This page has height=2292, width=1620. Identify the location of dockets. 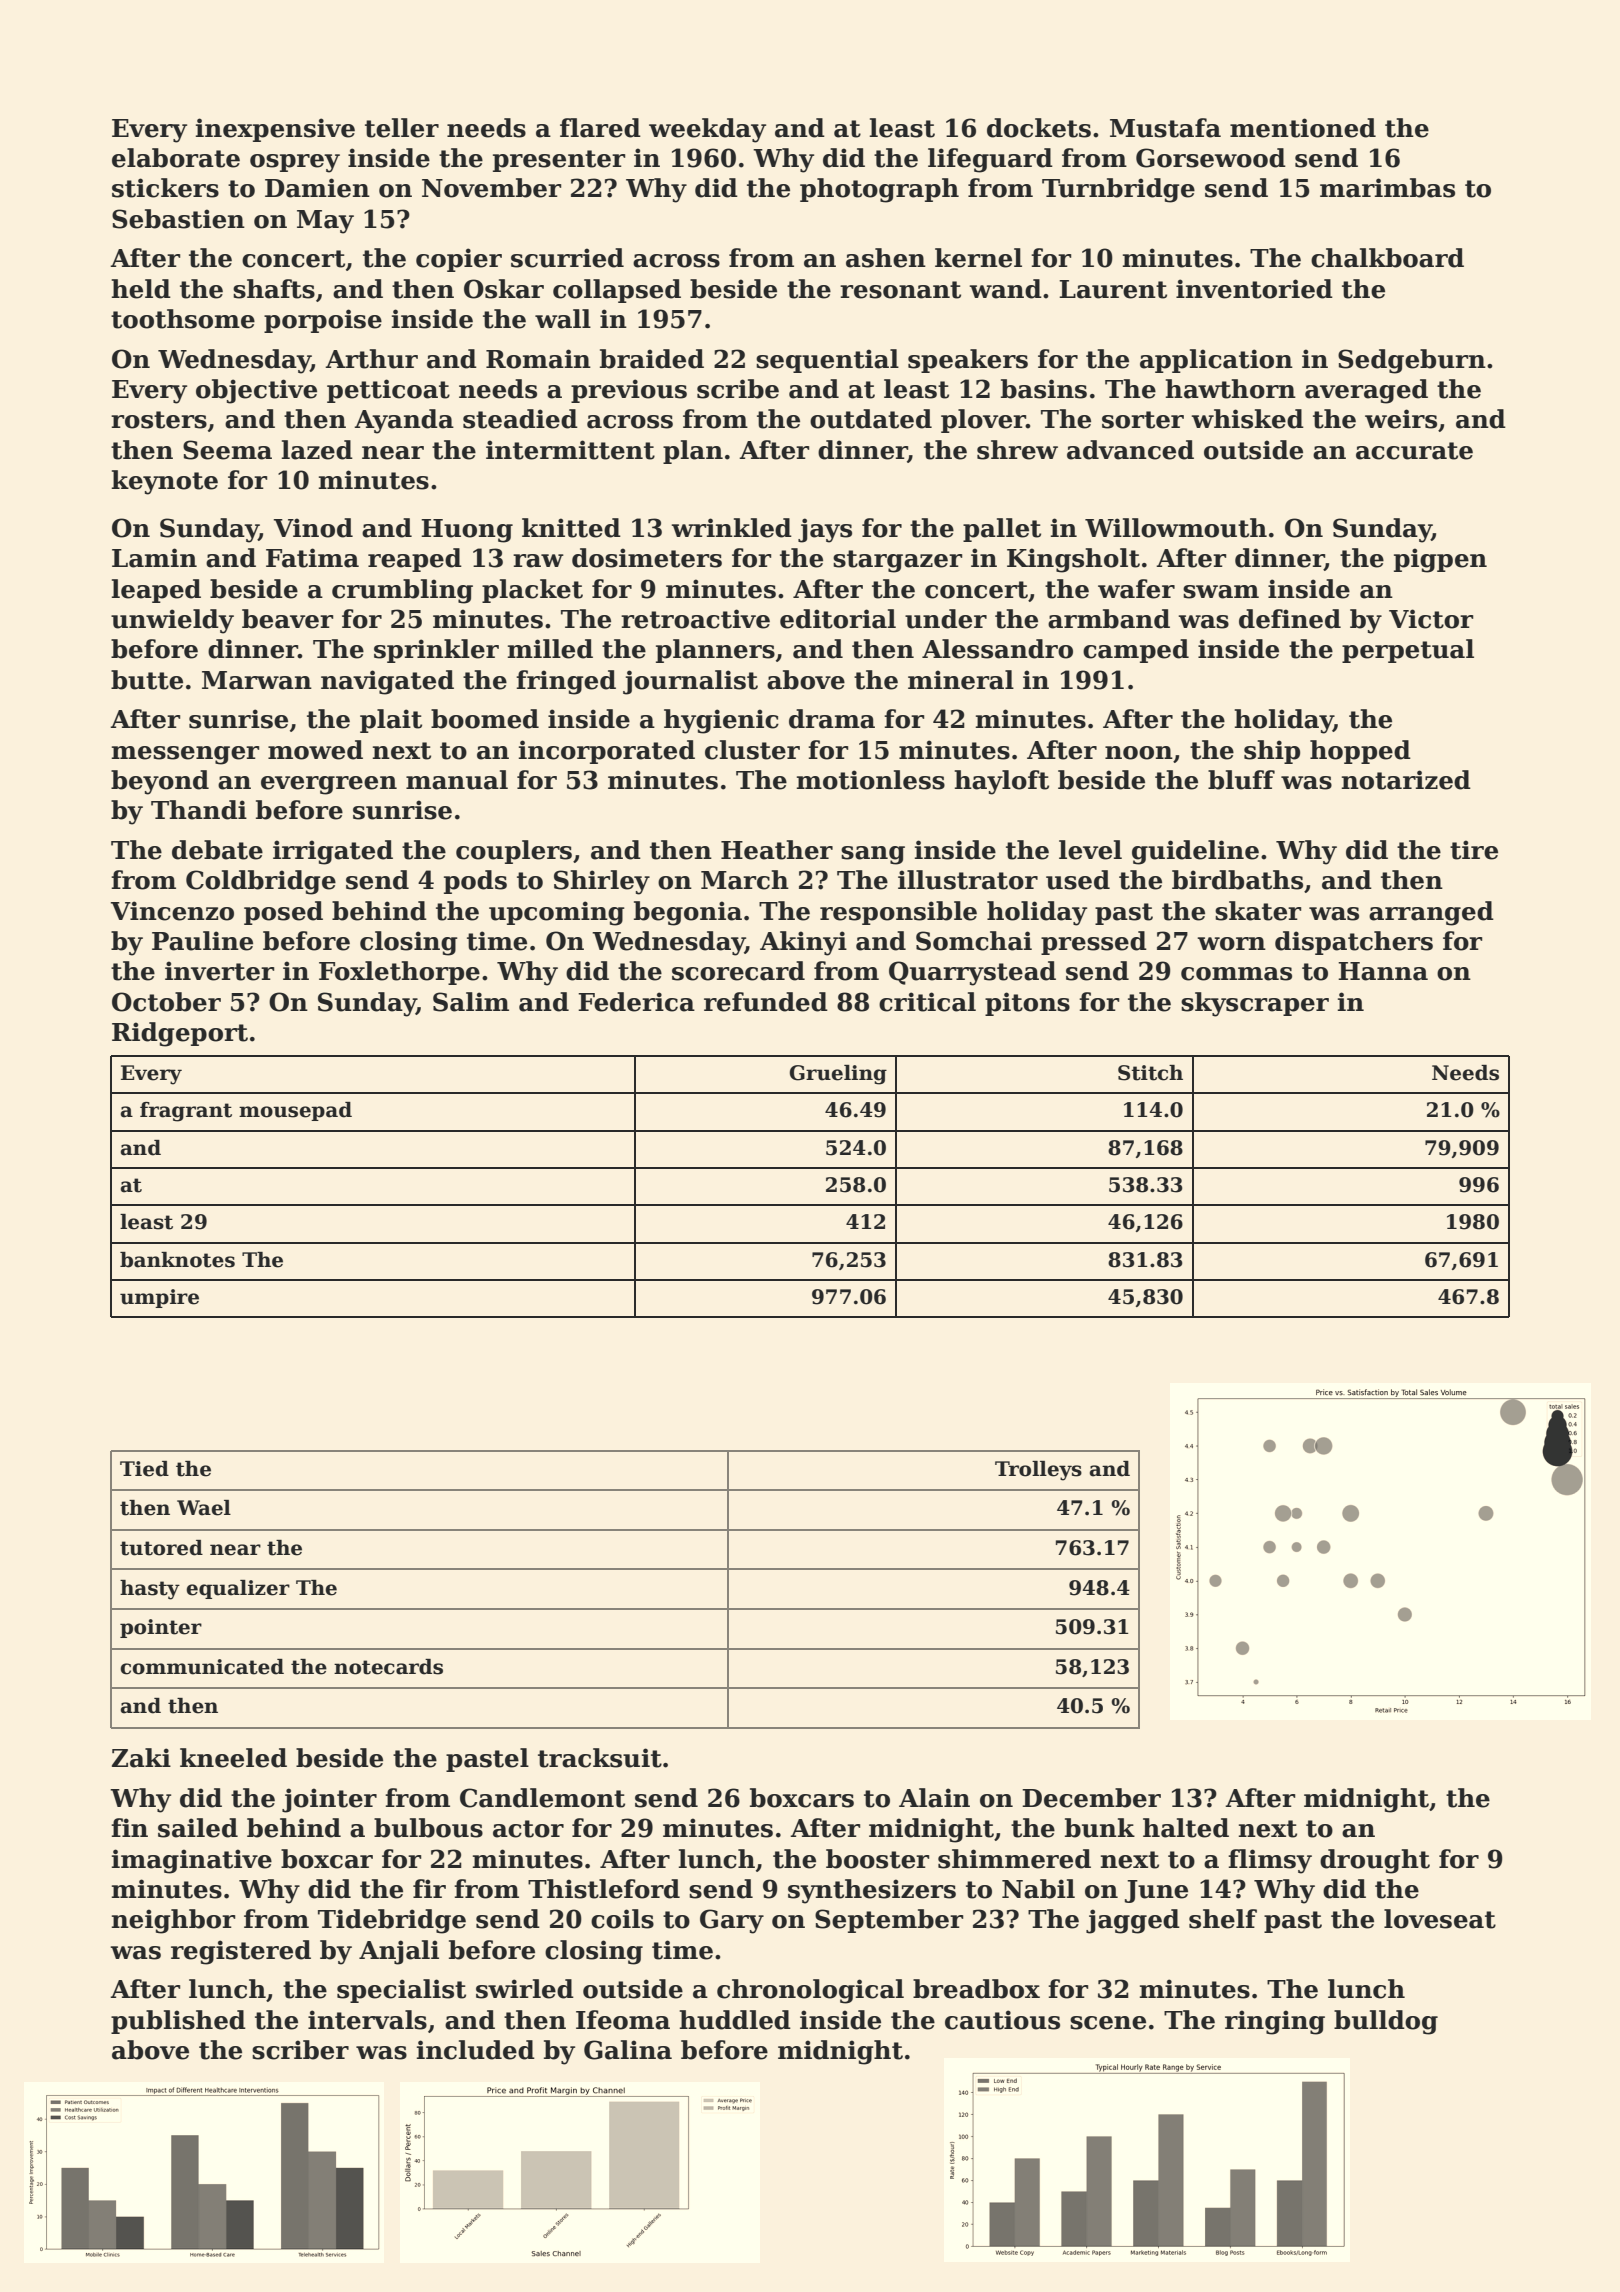
(1039, 128).
